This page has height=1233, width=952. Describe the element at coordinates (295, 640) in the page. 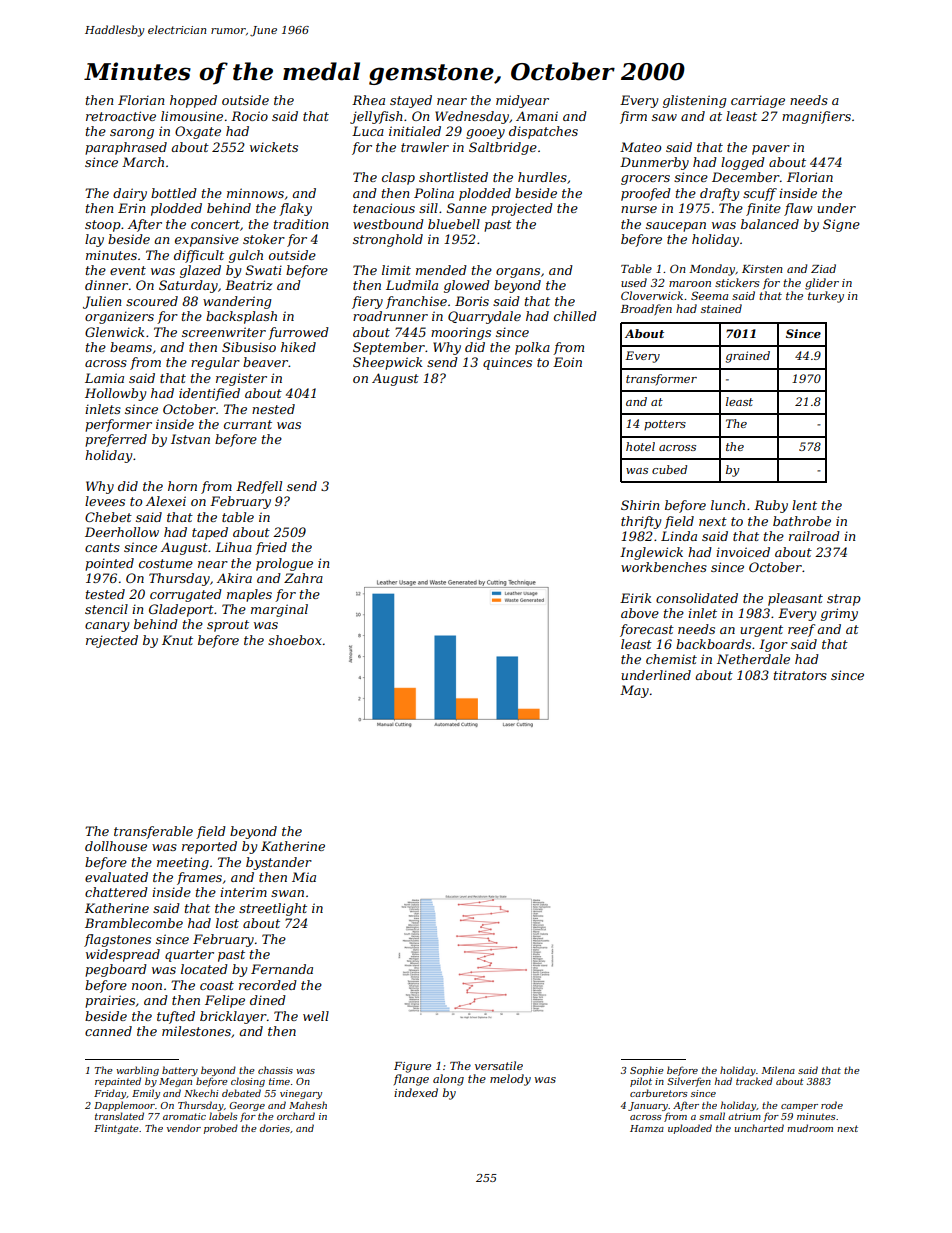

I see `shoebox` at that location.
